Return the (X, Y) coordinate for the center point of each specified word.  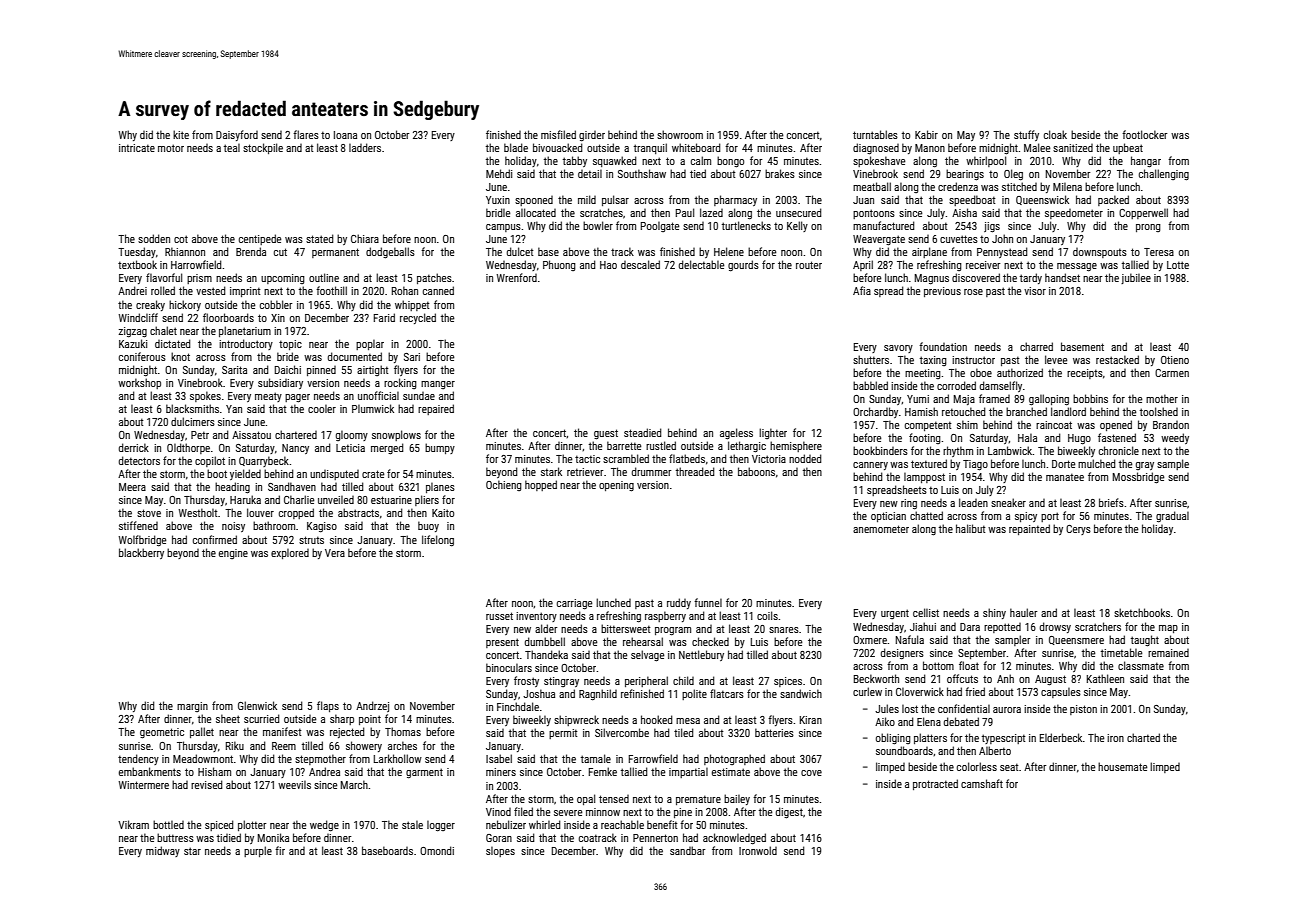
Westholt (197, 512)
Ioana (345, 135)
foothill (331, 290)
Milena (1067, 186)
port (1050, 517)
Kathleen (1105, 678)
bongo (730, 162)
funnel (708, 602)
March (354, 784)
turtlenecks (746, 225)
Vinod (498, 812)
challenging (1164, 175)
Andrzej (372, 706)
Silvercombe (622, 732)
